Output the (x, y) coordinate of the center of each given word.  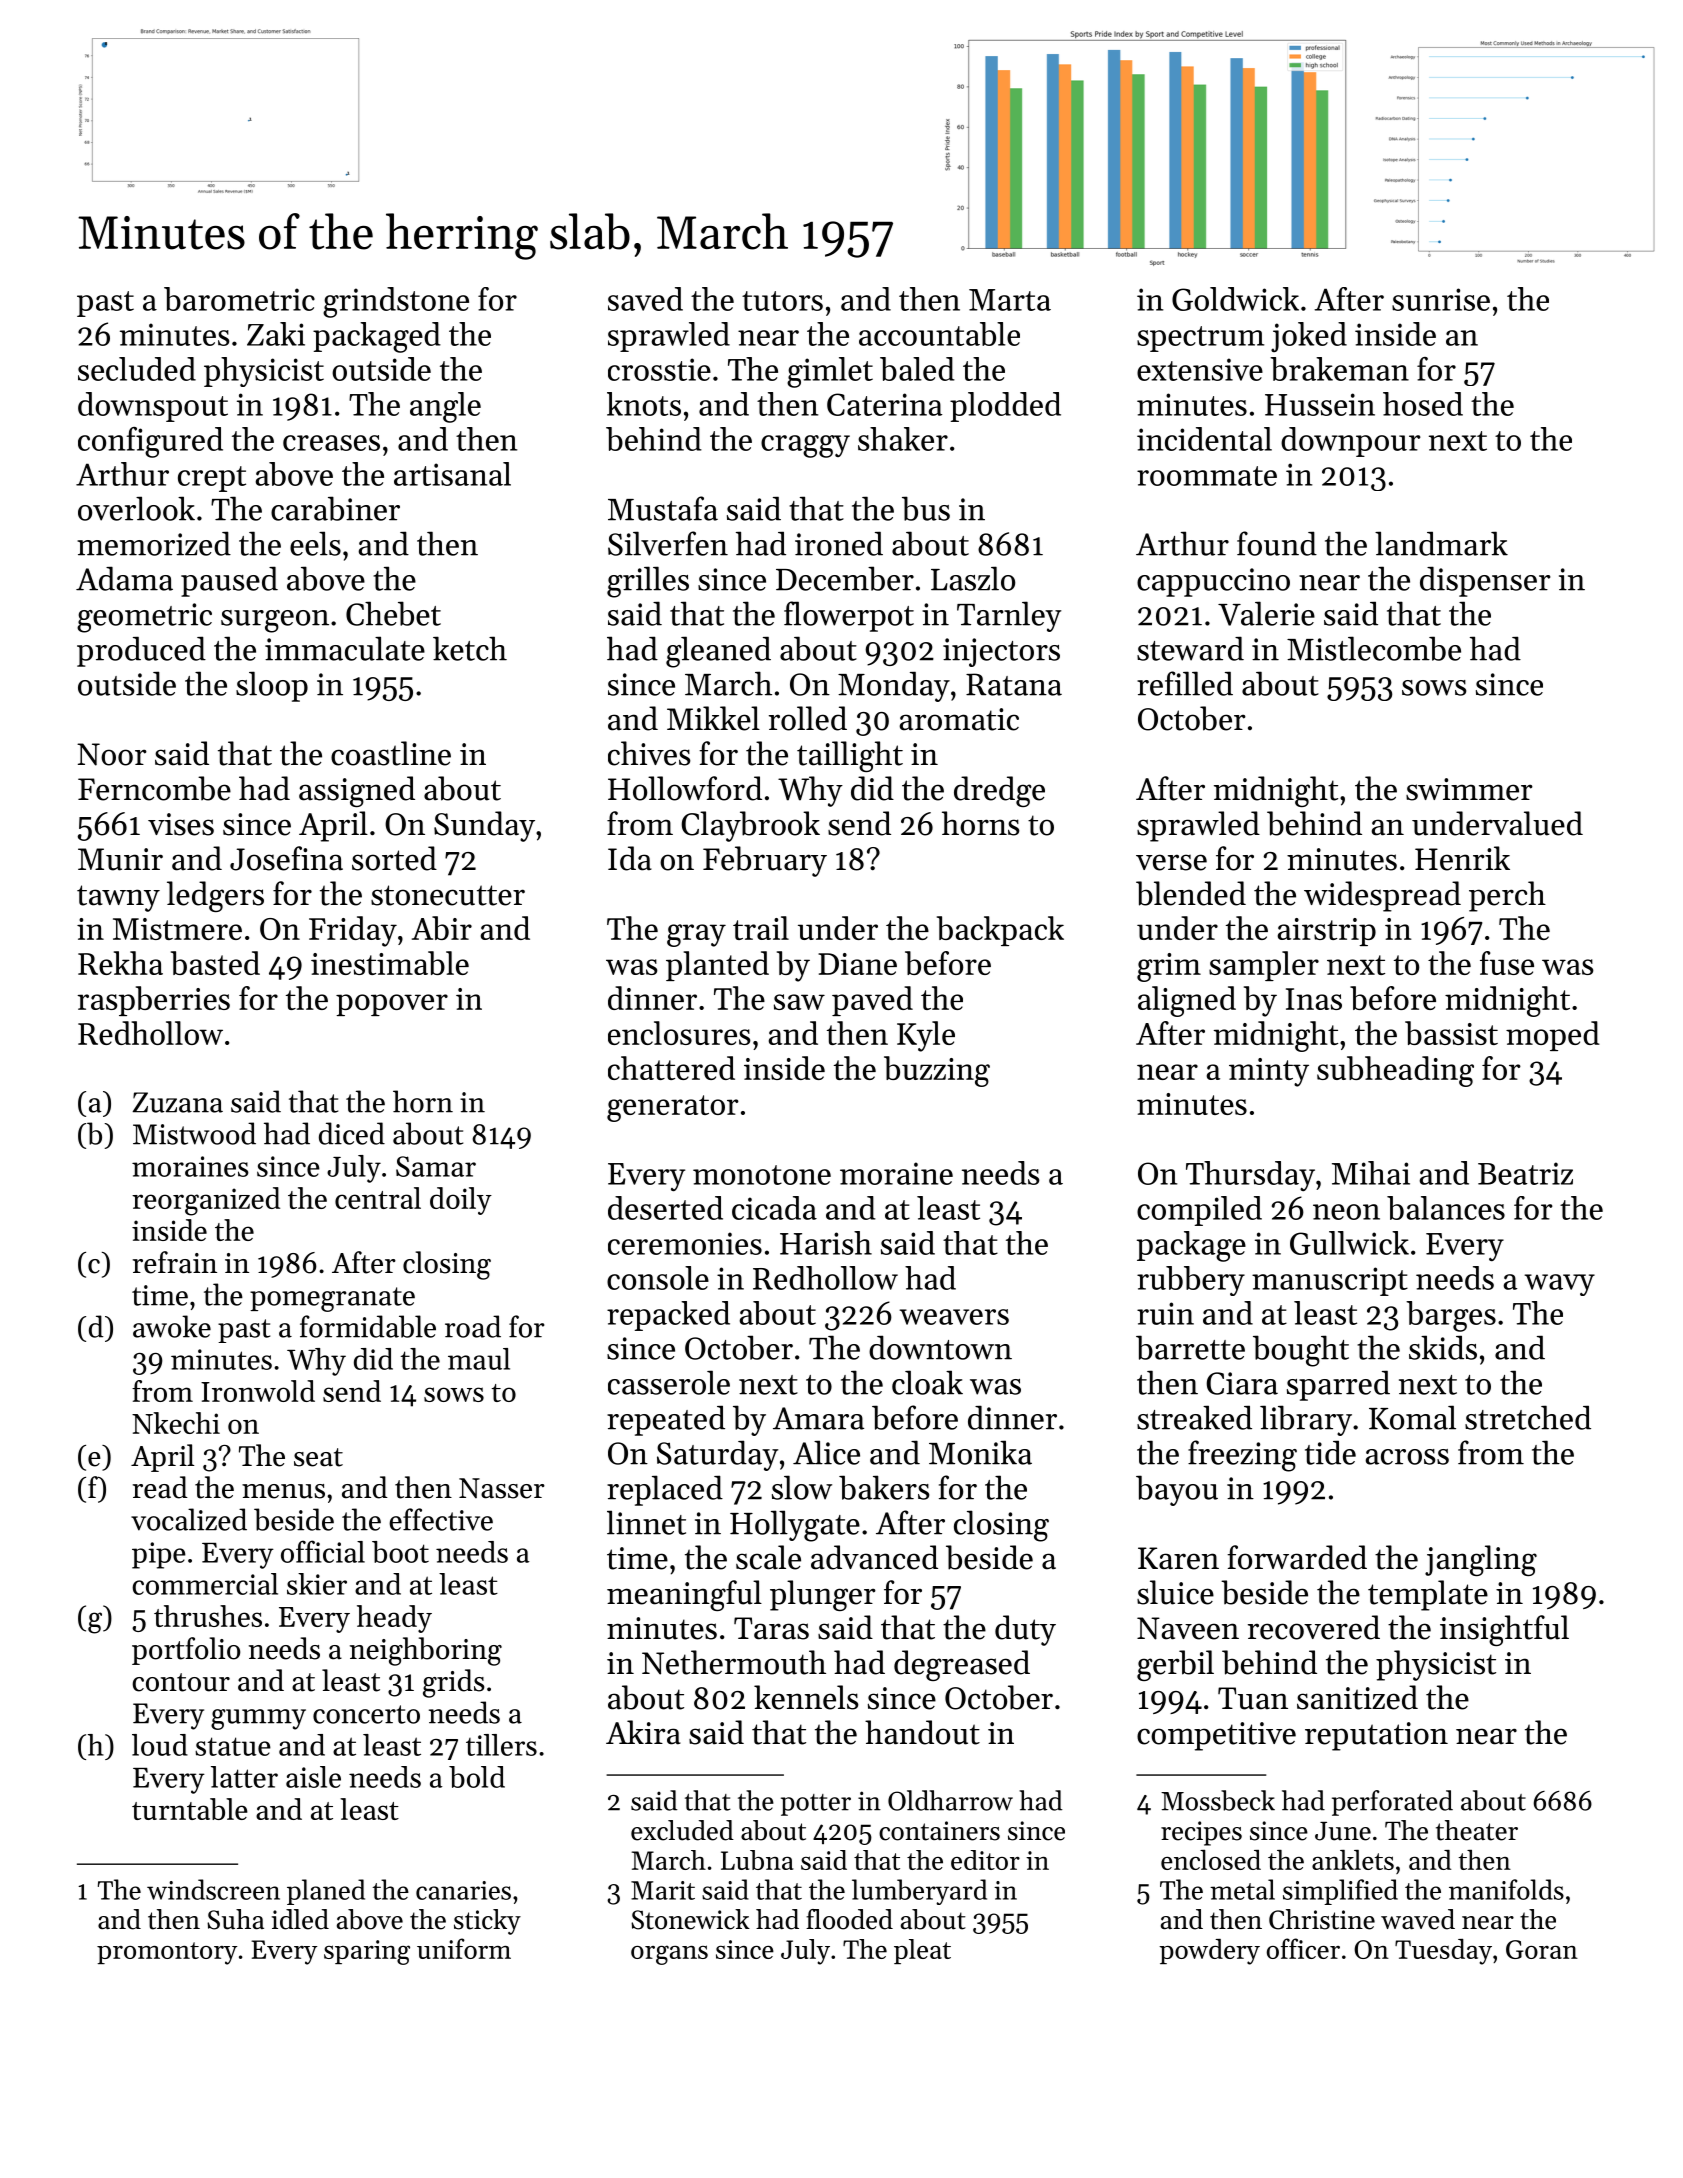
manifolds (1506, 1889)
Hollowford (685, 788)
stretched (1528, 1417)
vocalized (189, 1519)
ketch (470, 648)
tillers (501, 1745)
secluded (137, 369)
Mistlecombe (1374, 648)
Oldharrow (950, 1800)
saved (645, 299)
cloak (927, 1382)
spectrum (1200, 339)
